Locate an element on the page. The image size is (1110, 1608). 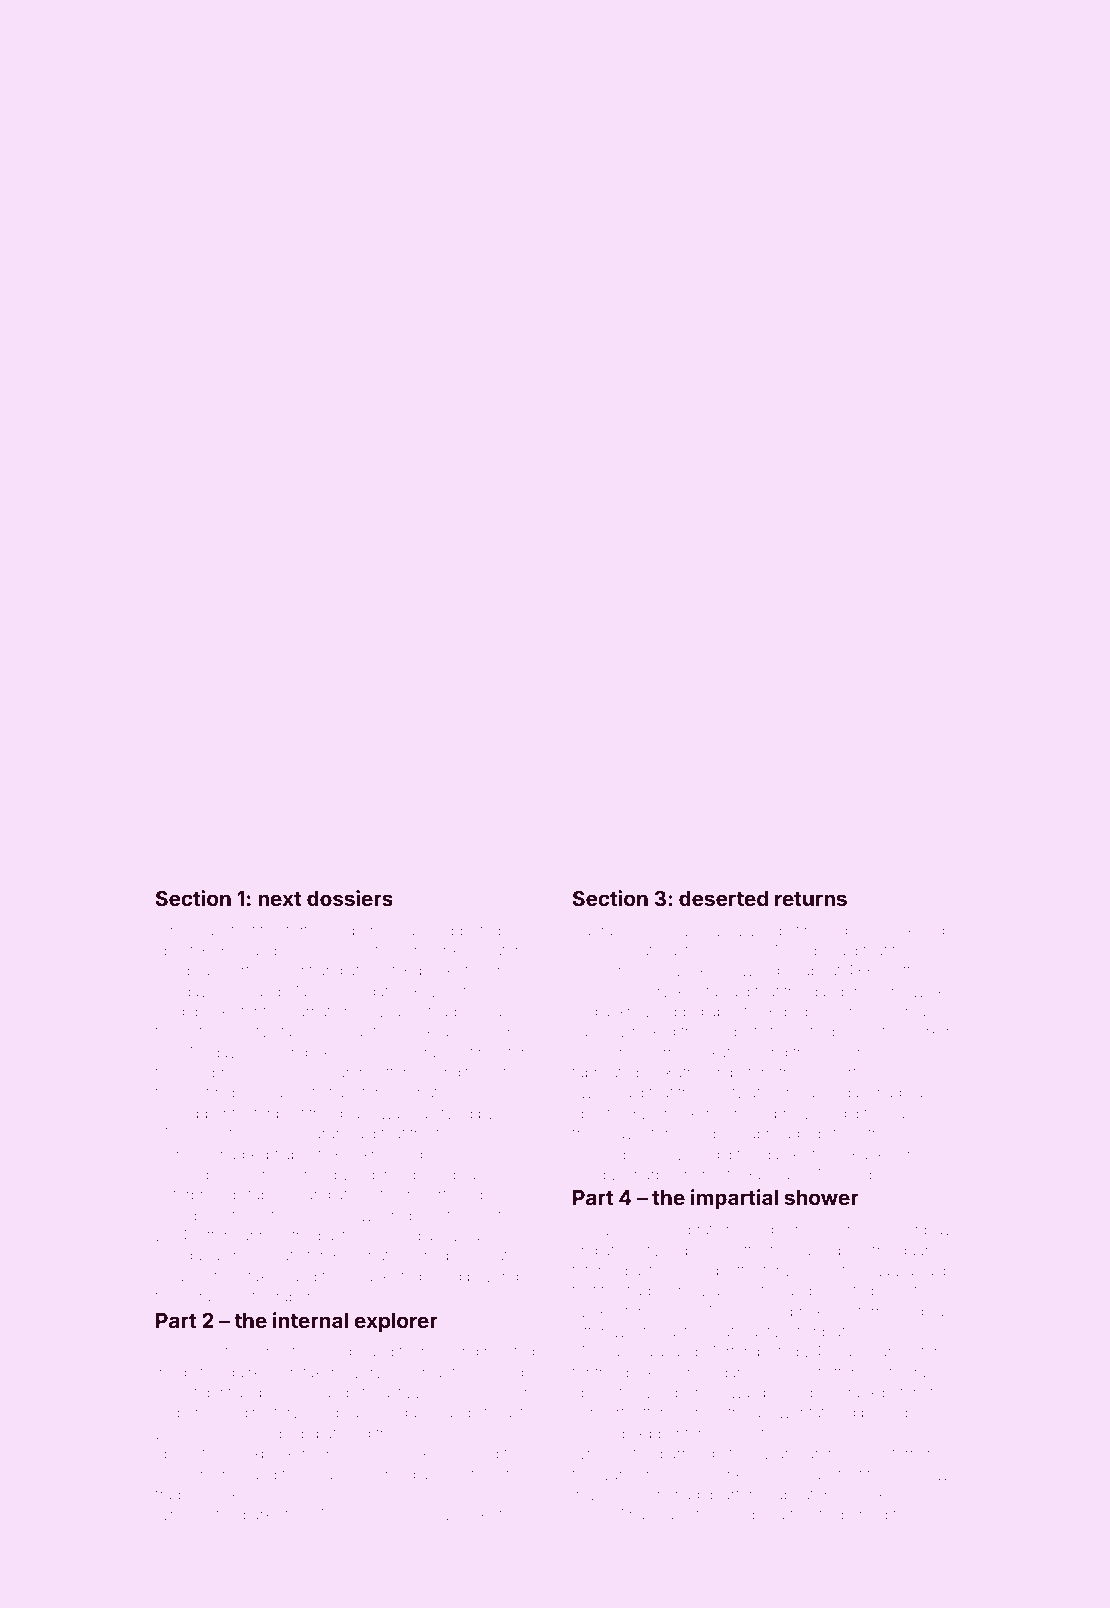
shower is located at coordinates (822, 1197).
